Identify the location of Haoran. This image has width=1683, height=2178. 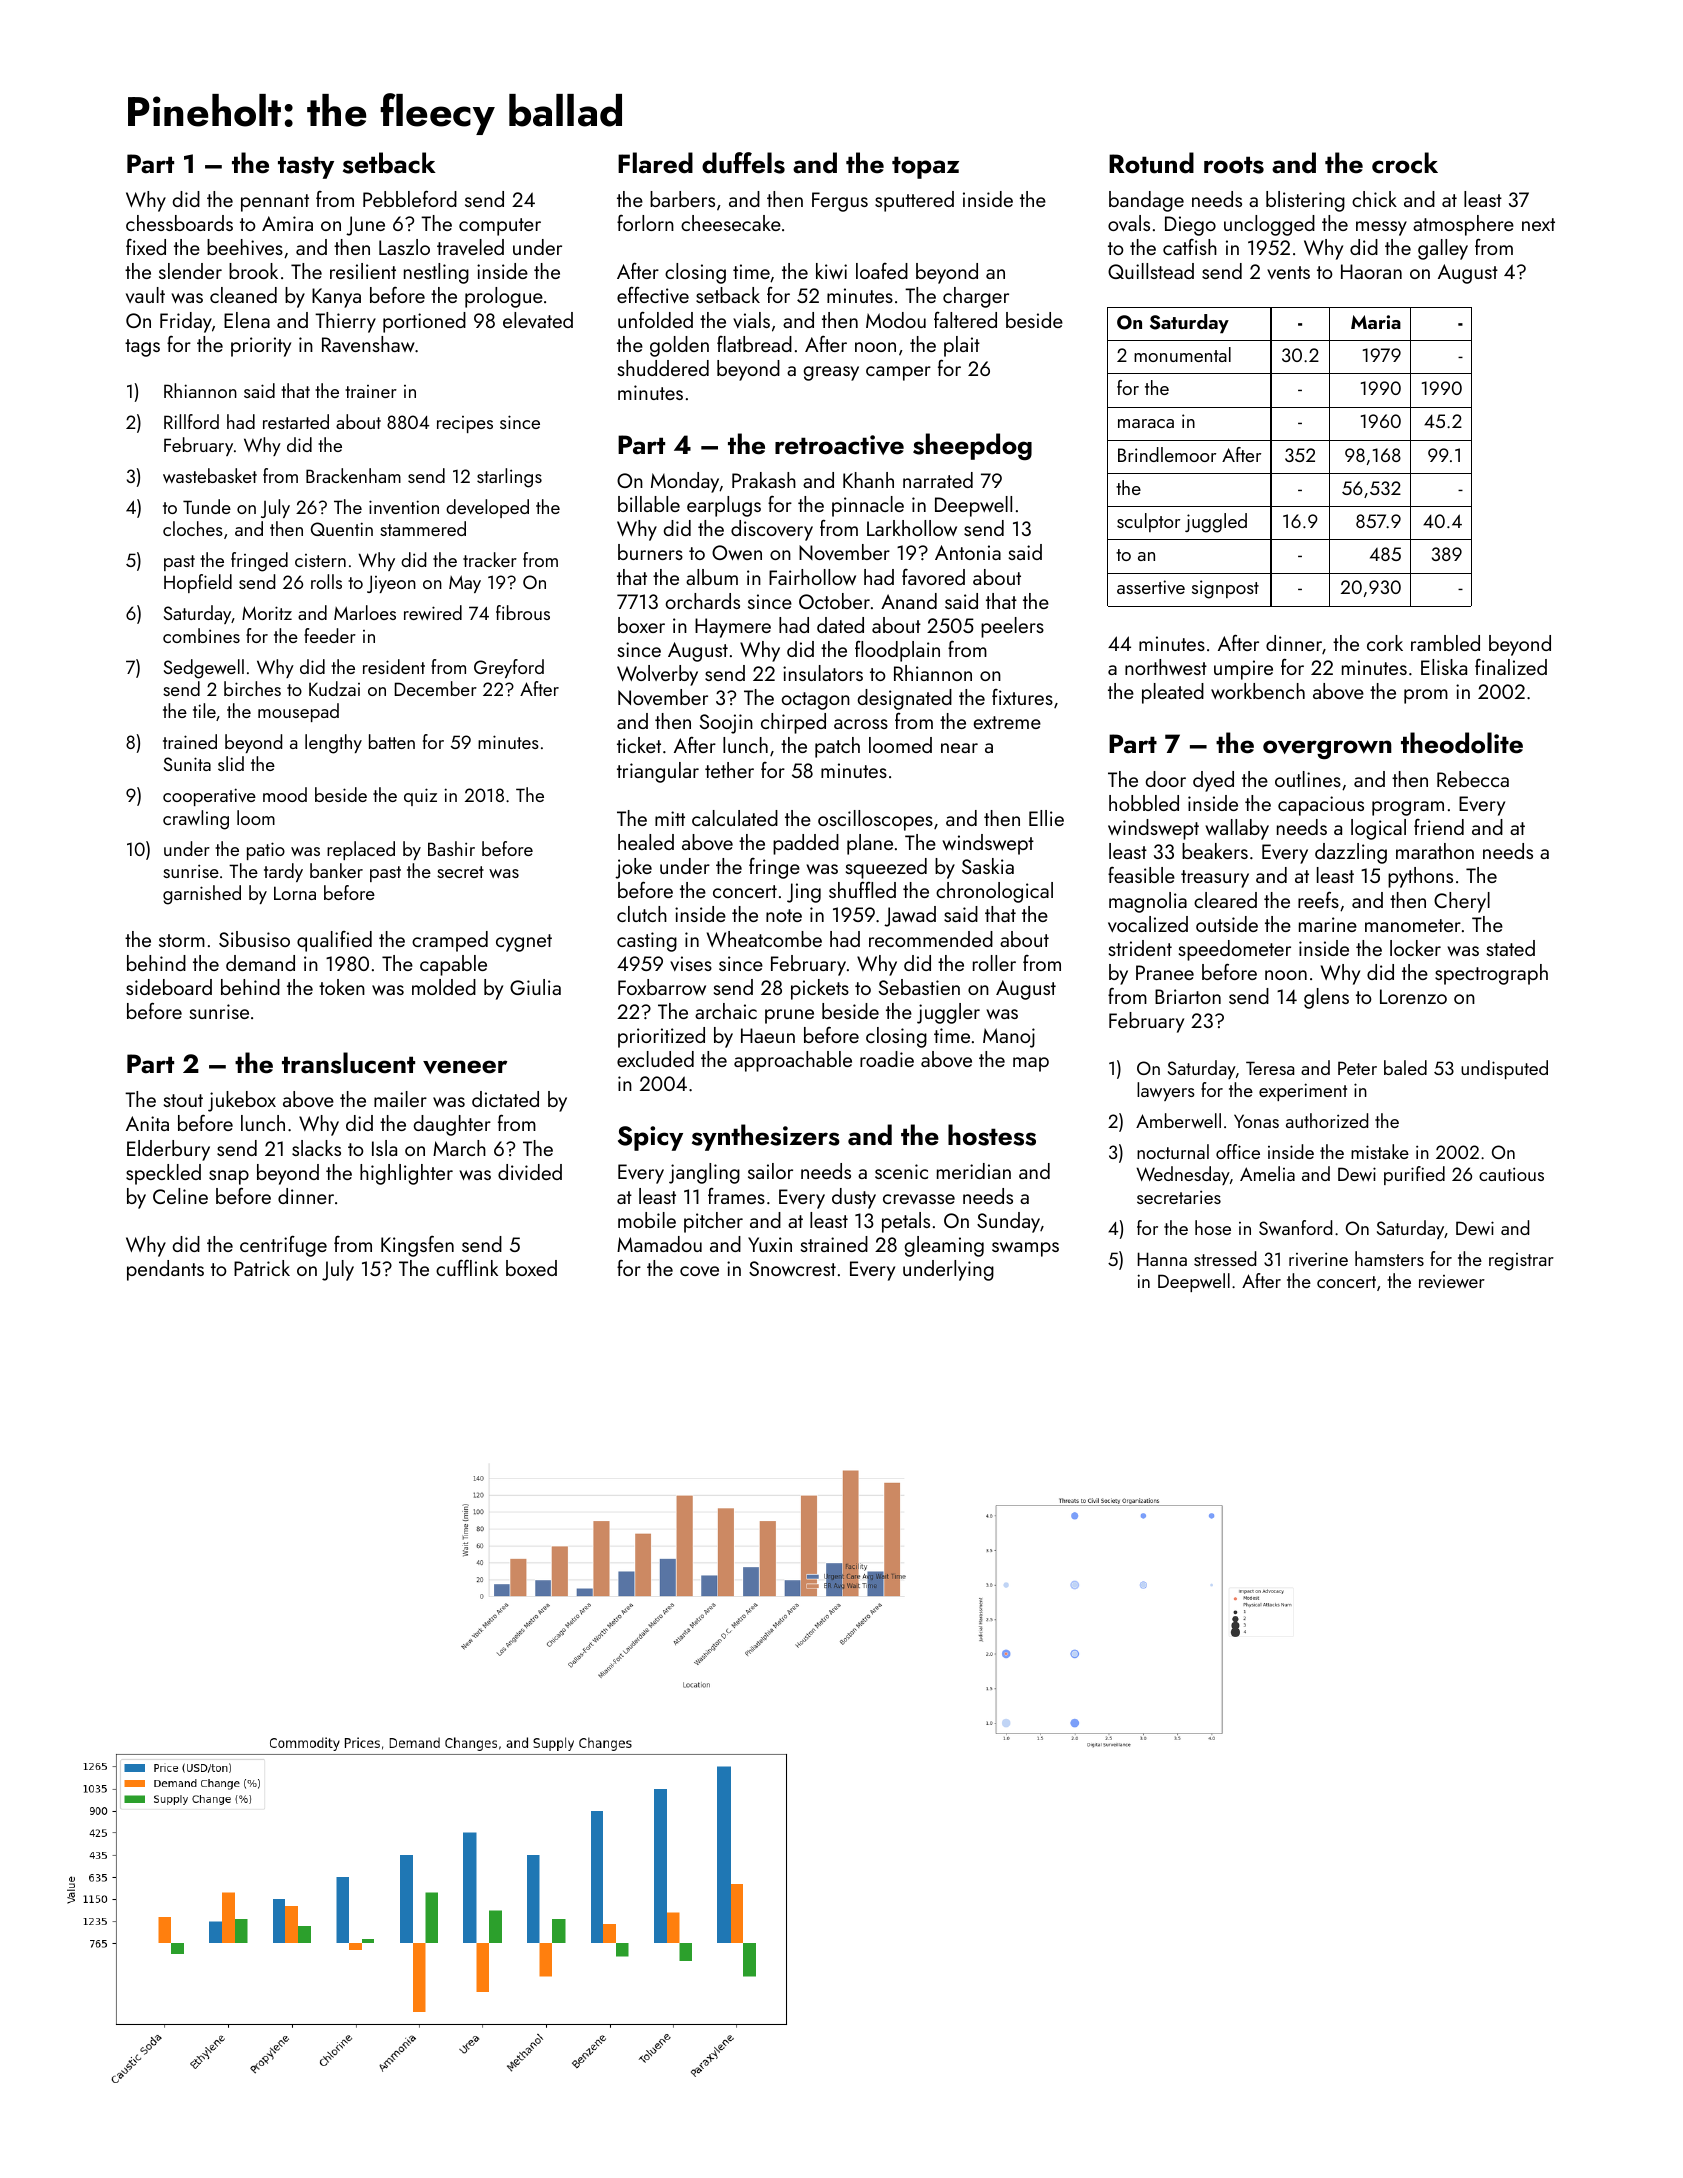
(1371, 271).
